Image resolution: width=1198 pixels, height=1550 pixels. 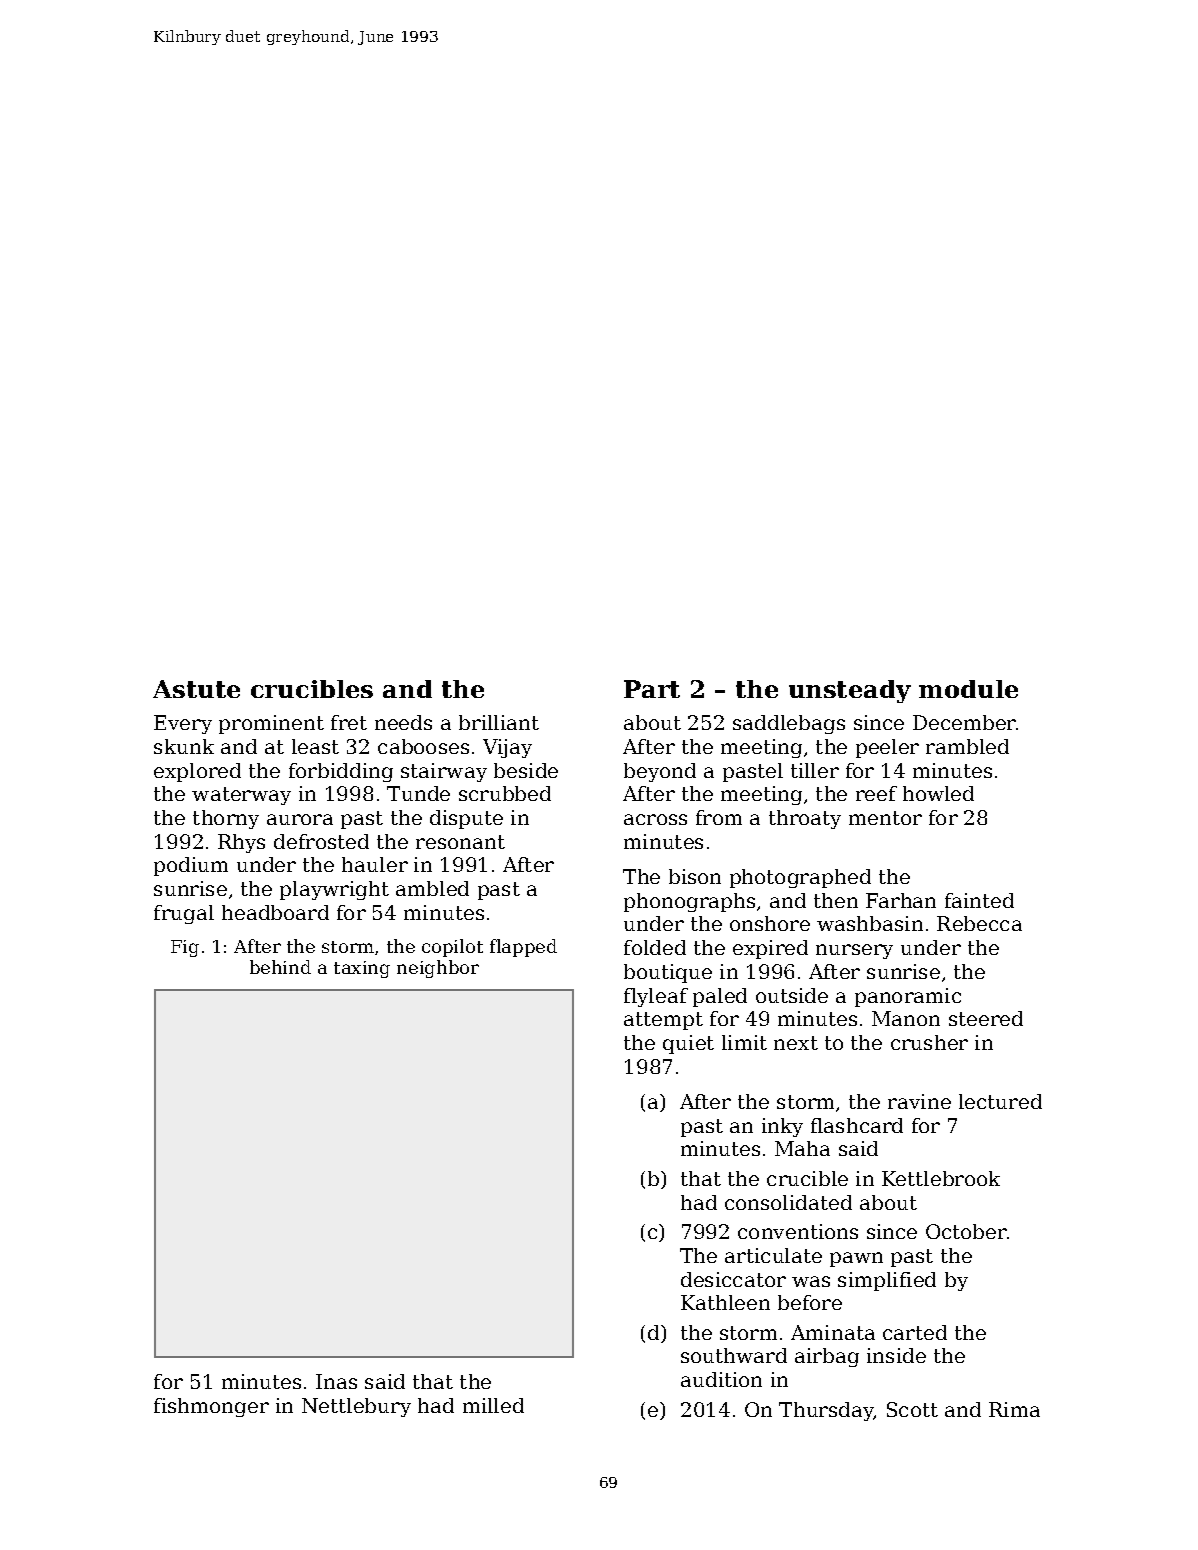 I want to click on Maha, so click(x=802, y=1148).
